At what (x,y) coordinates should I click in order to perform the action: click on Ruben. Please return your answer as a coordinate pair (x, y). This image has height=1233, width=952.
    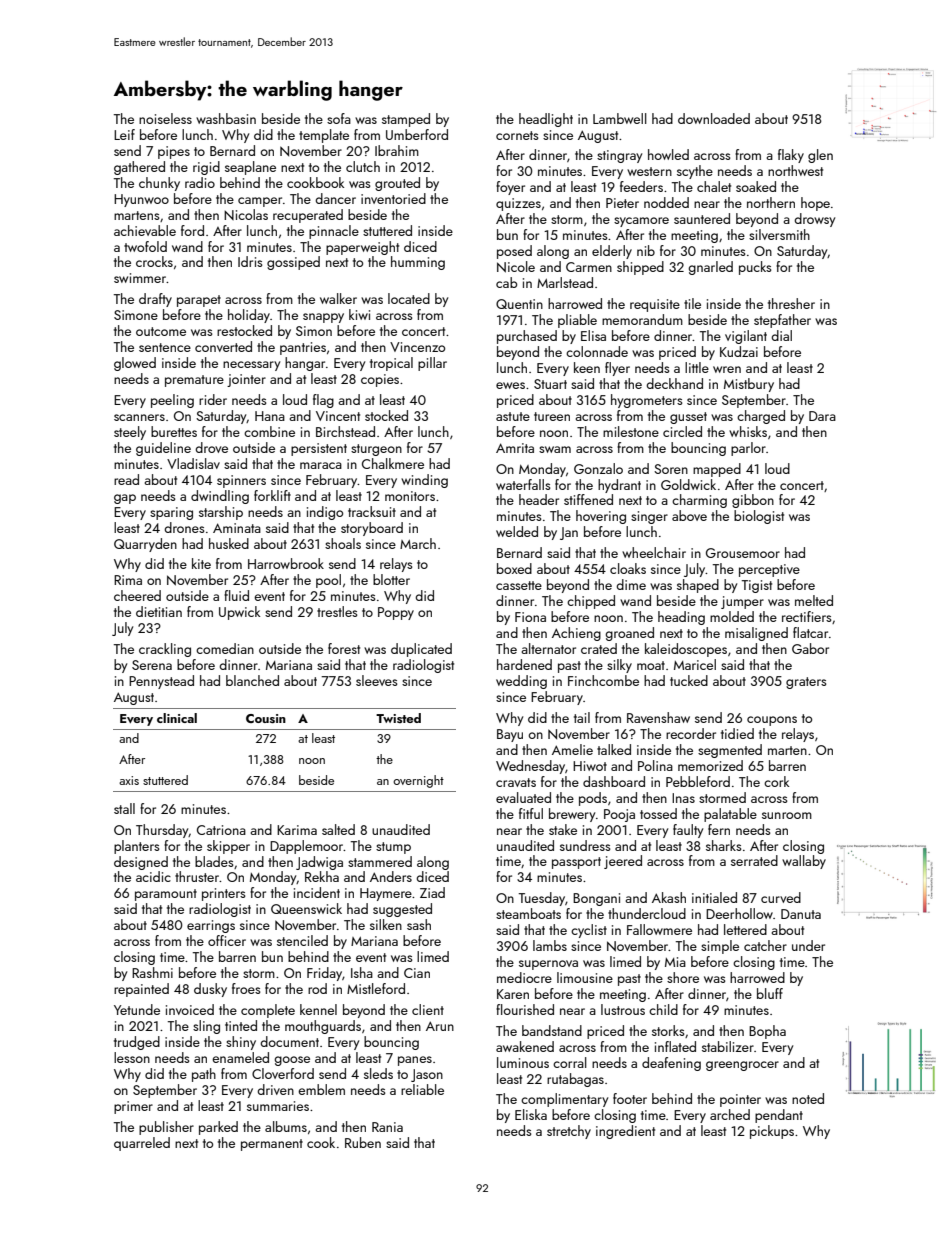
    Looking at the image, I should click on (363, 1142).
